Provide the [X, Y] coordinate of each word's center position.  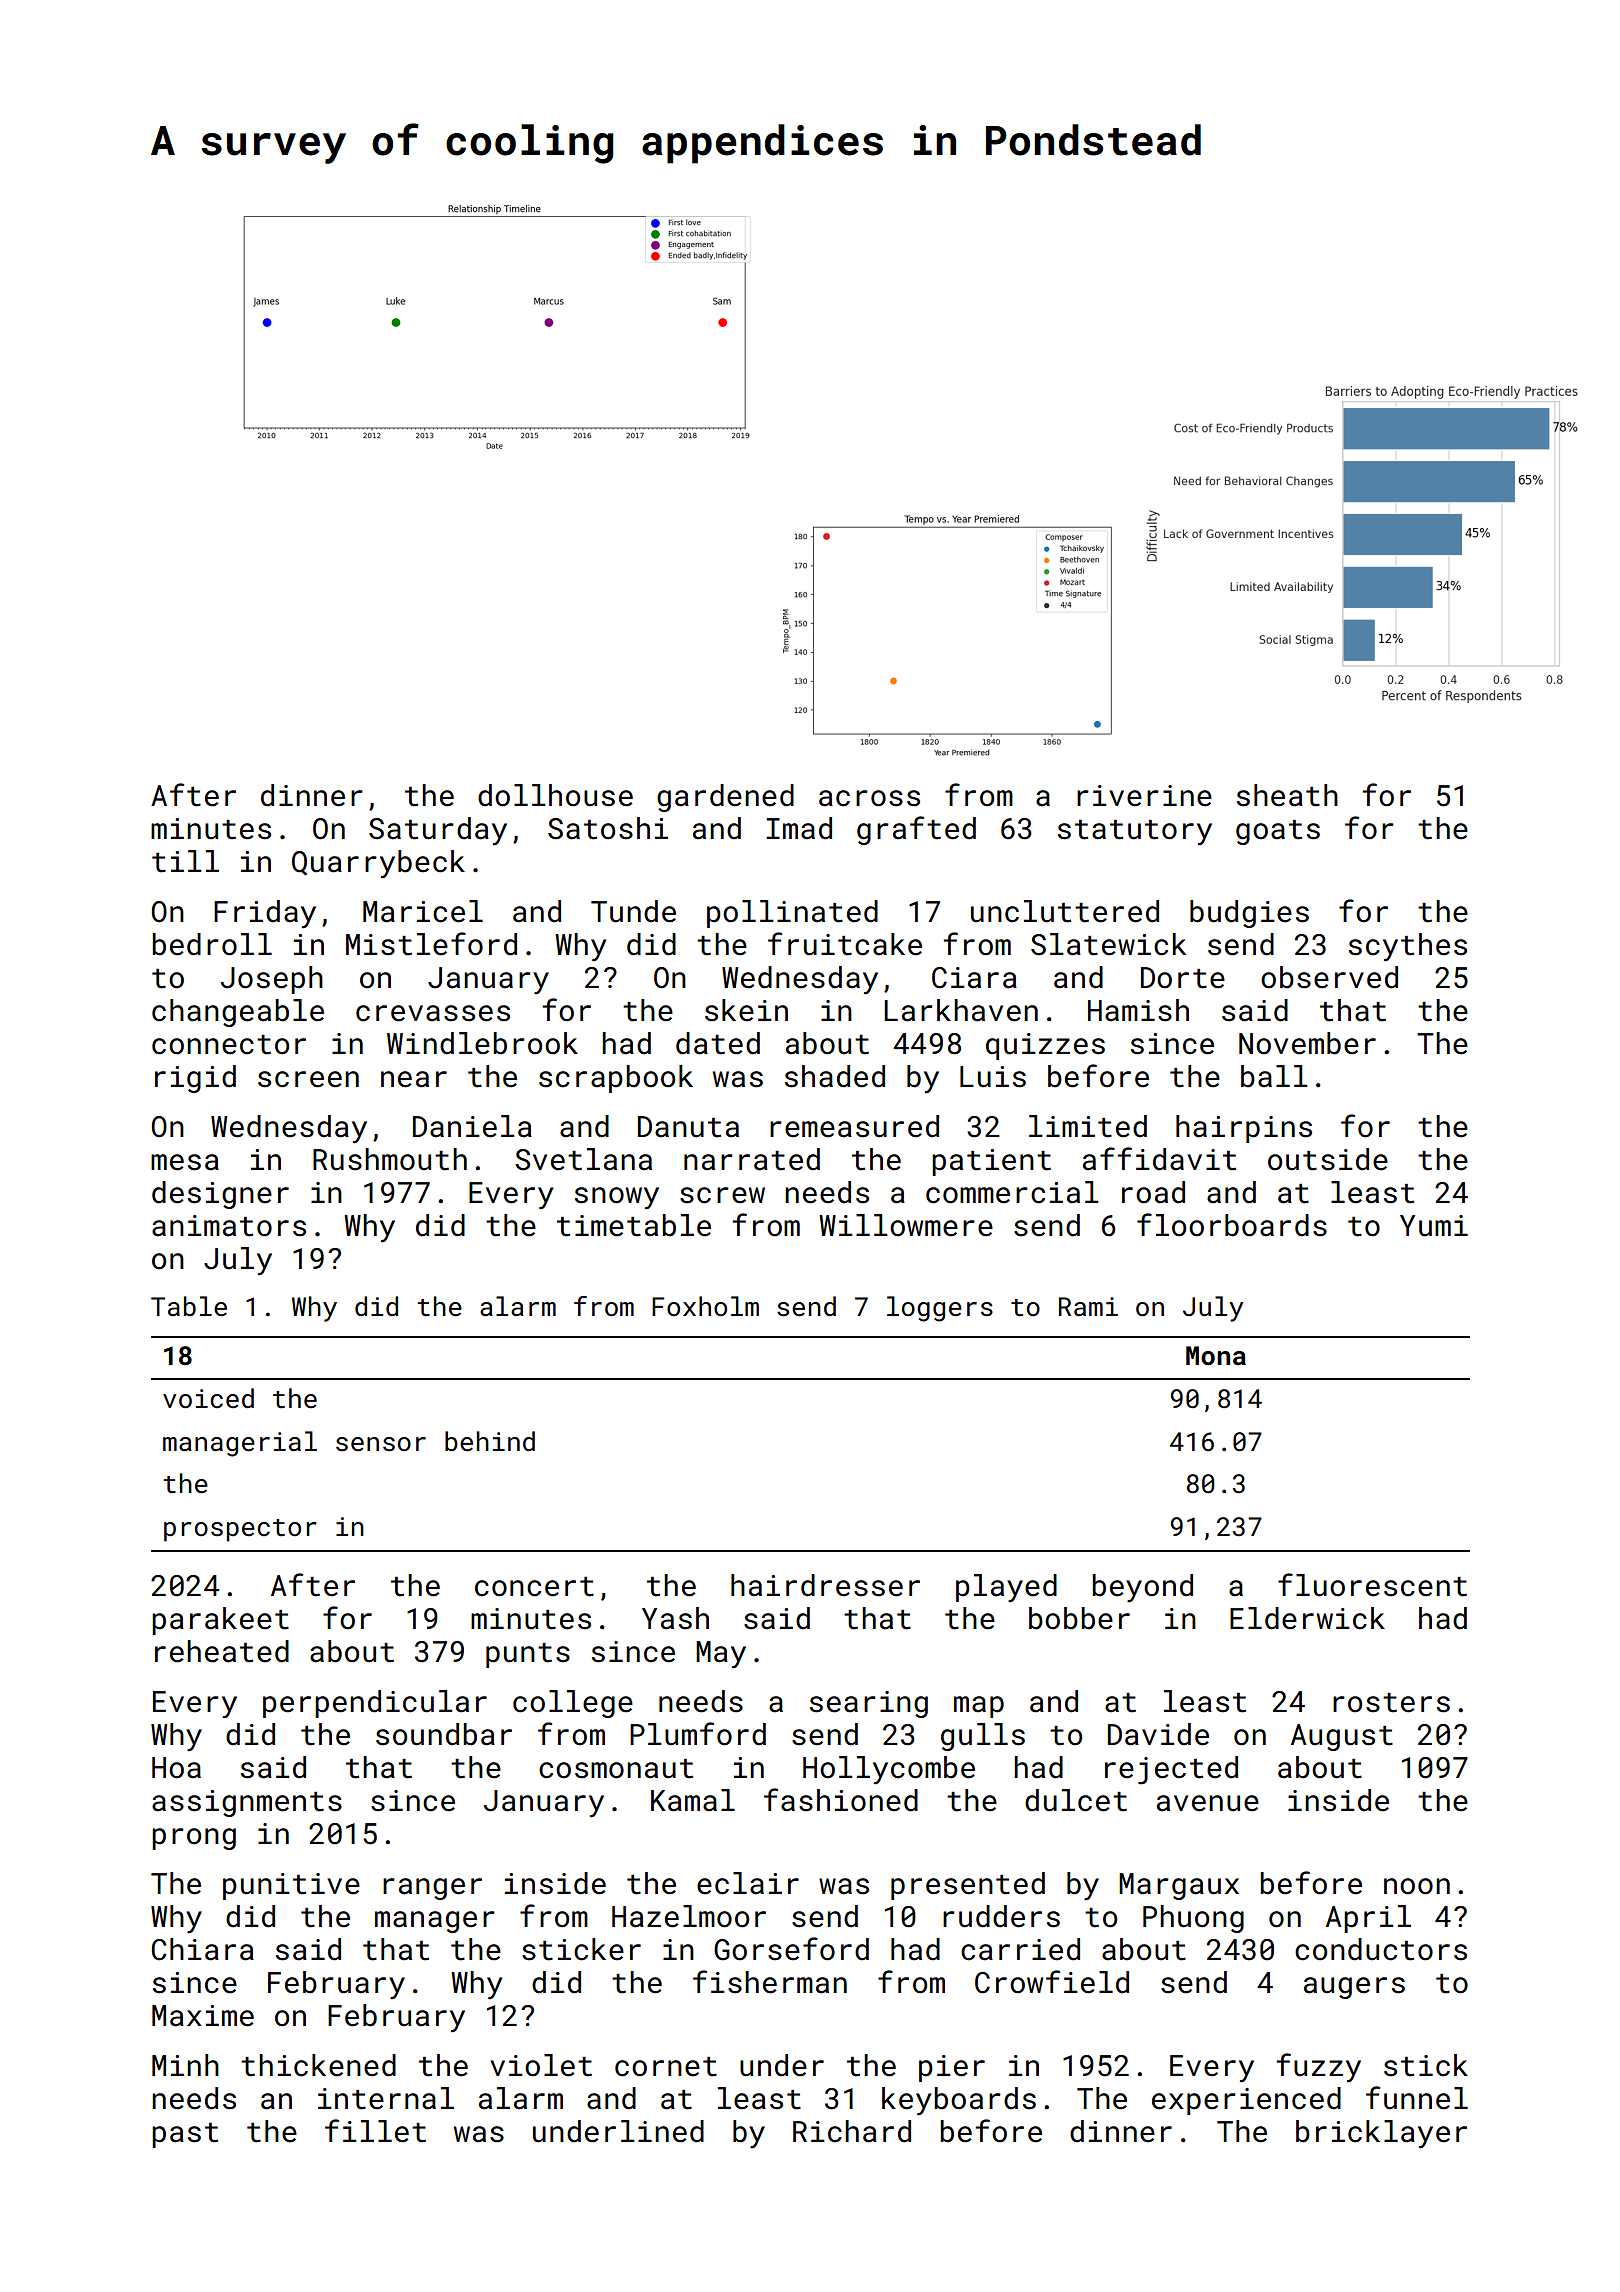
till [185, 861]
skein [746, 1010]
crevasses [433, 1013]
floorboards [1232, 1225]
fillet [375, 2131]
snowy [617, 1198]
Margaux [1179, 1886]
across [869, 798]
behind [490, 1441]
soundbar [444, 1734]
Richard [852, 2131]
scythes [1408, 947]
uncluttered [1065, 911]
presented [968, 1886]
